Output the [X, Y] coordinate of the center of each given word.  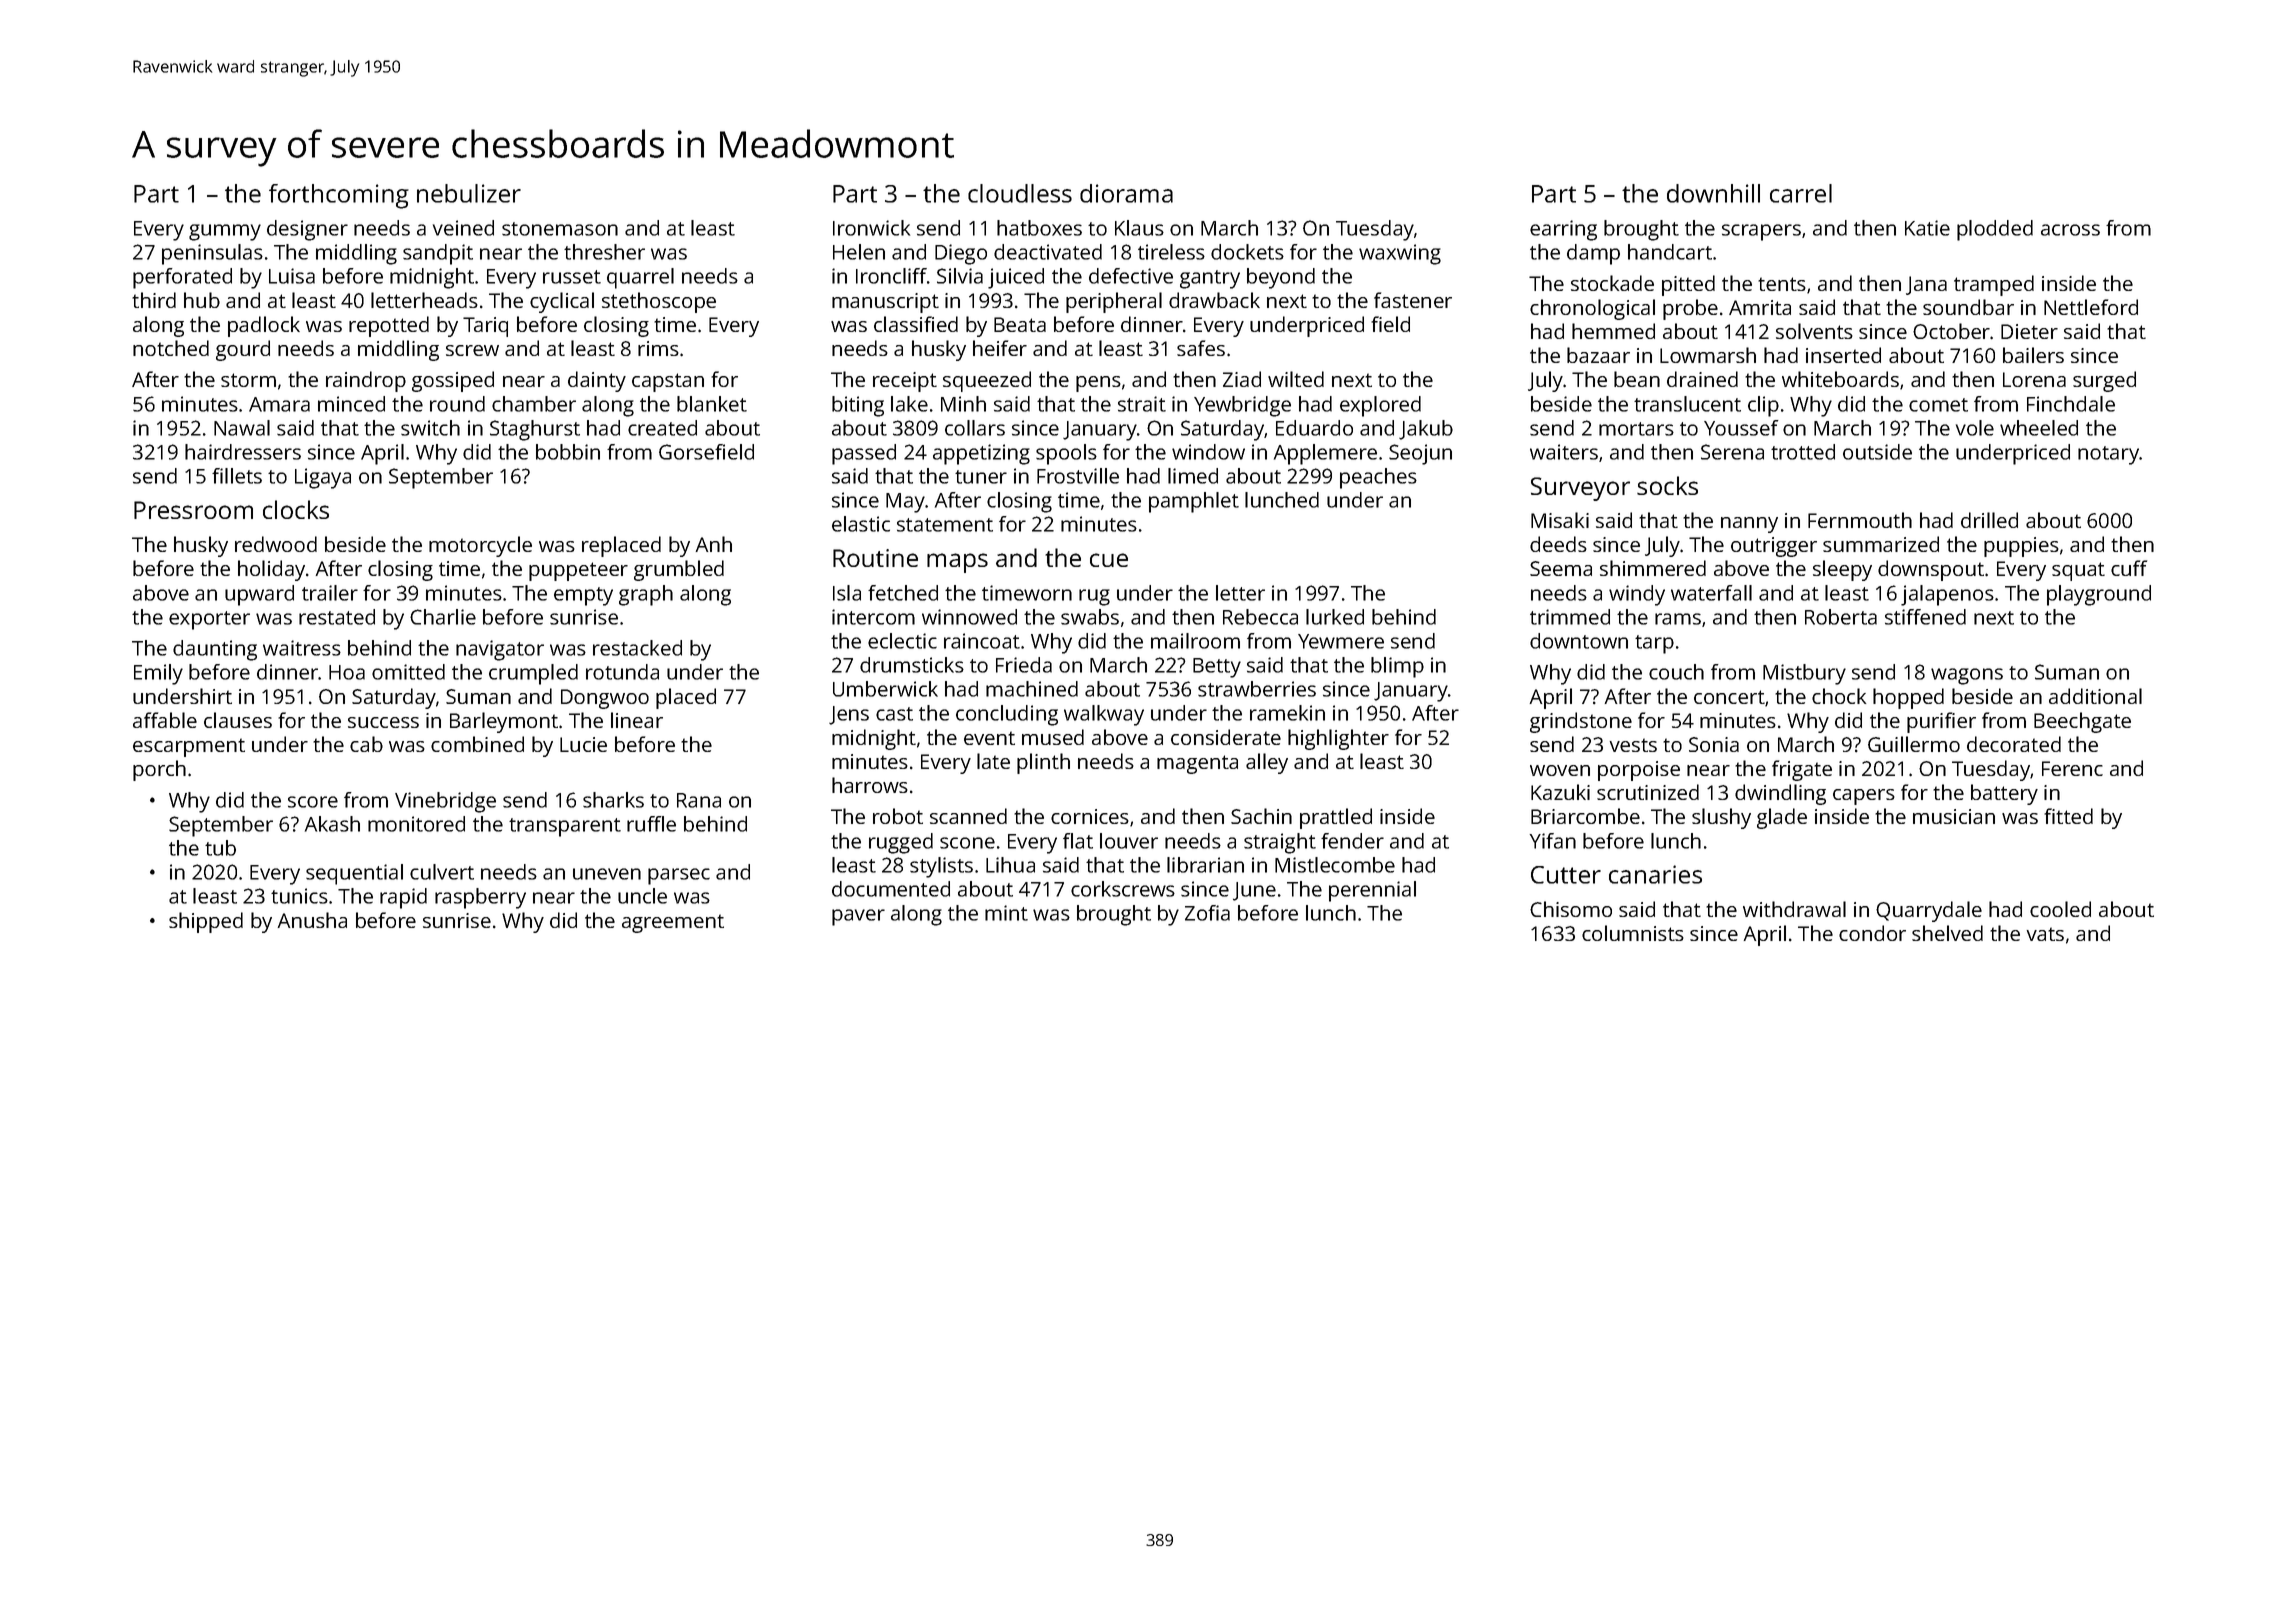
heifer [1000, 348]
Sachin [1261, 816]
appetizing [981, 454]
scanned [968, 816]
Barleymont [504, 722]
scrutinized [1648, 792]
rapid [403, 898]
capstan [668, 382]
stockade [1612, 283]
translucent [1687, 404]
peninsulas [212, 254]
